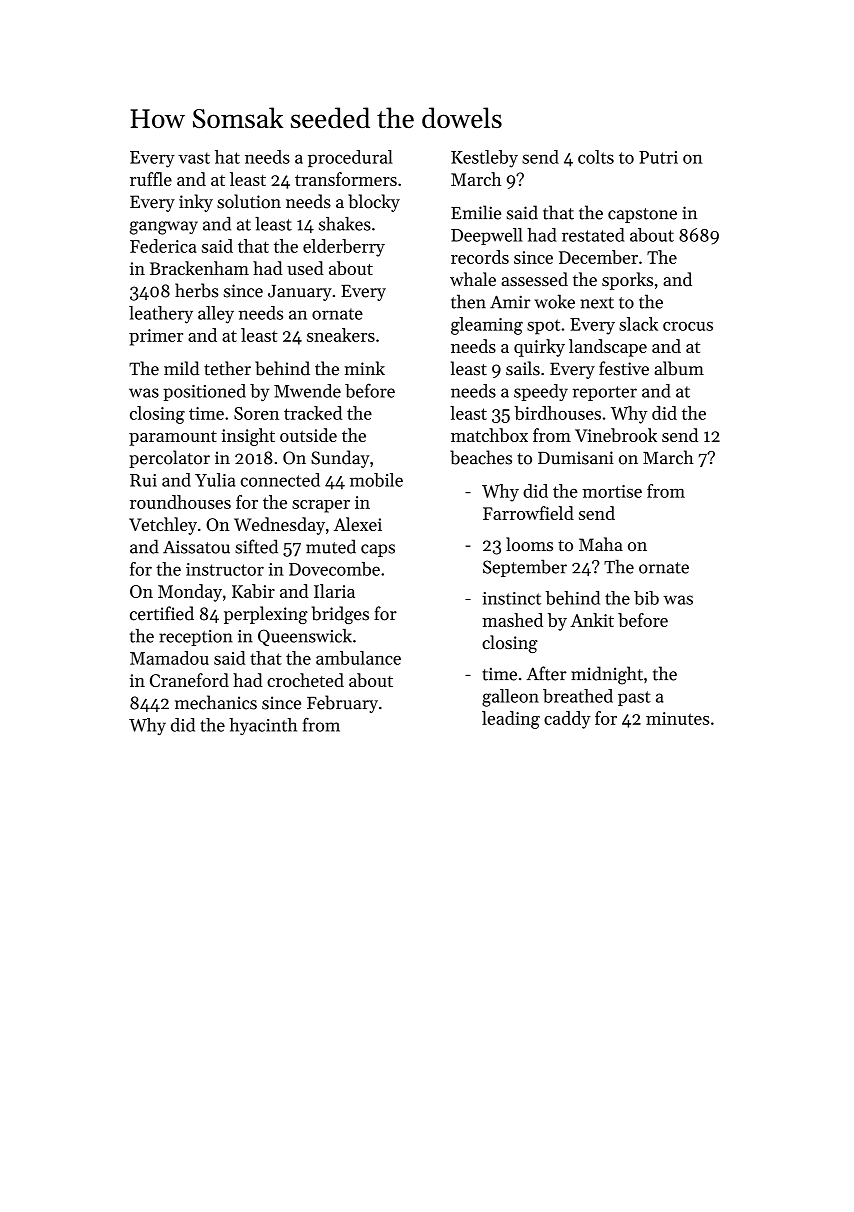 The height and width of the screenshot is (1212, 854). I want to click on vast, so click(194, 158).
